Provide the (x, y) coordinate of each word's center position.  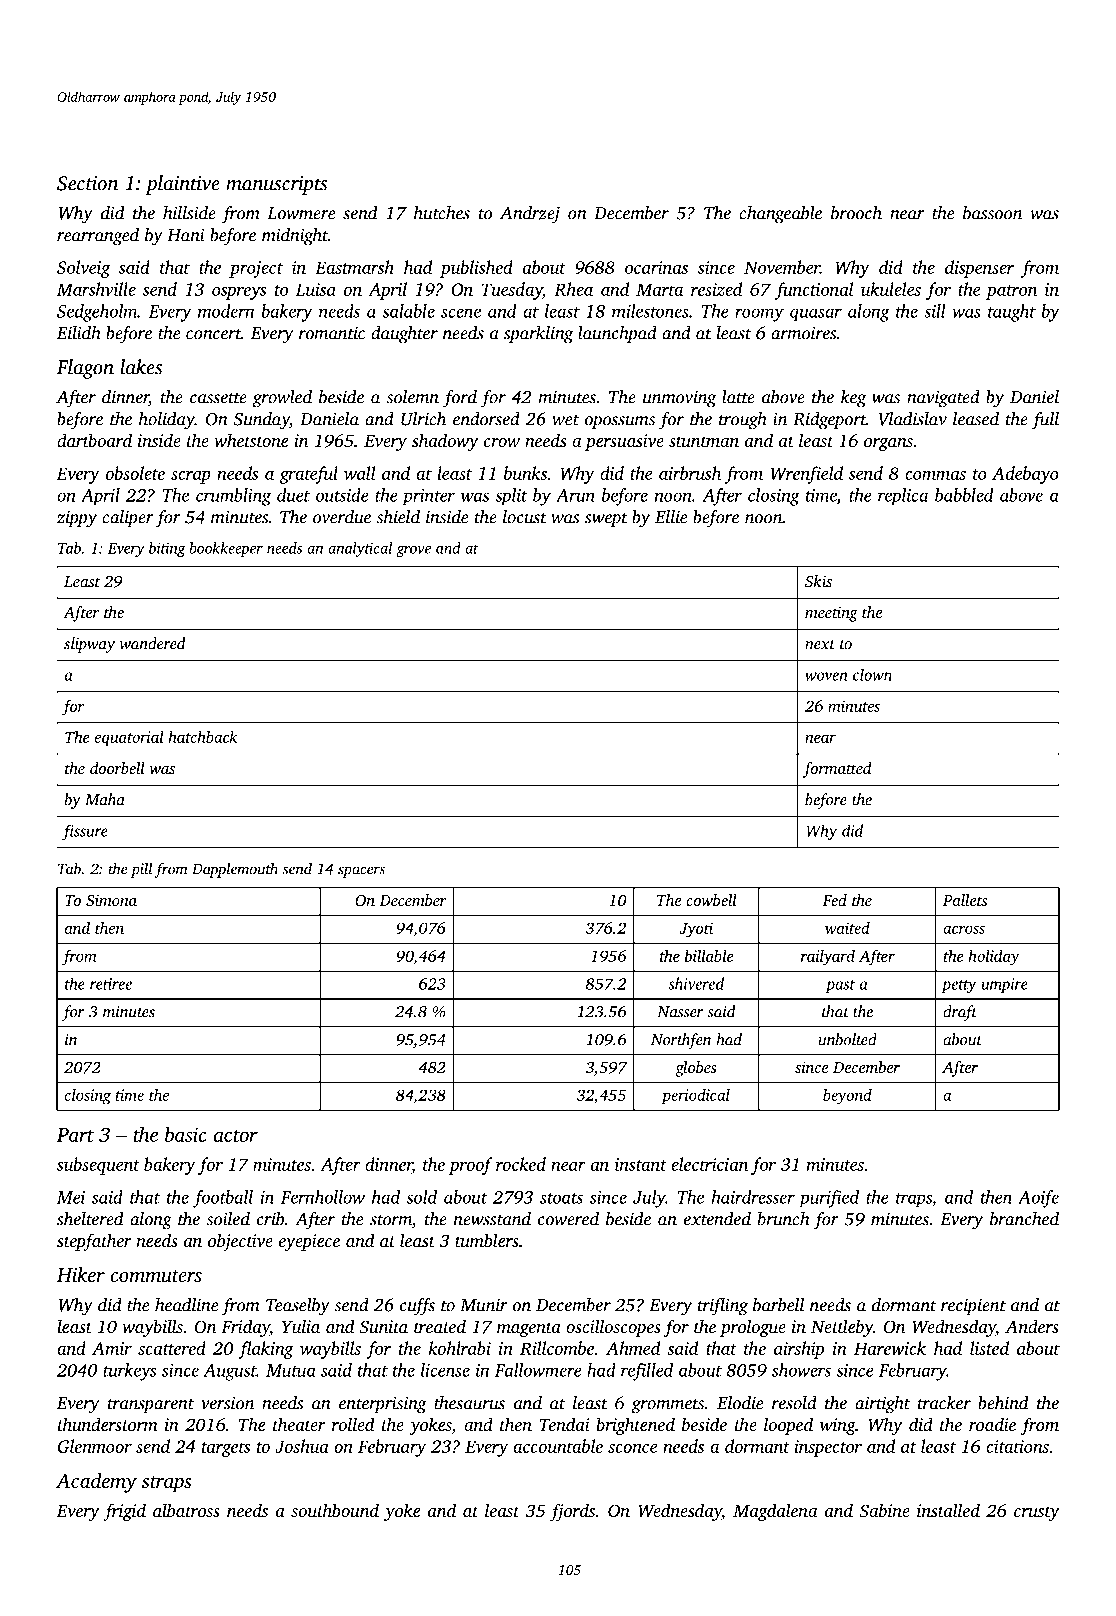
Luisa (316, 289)
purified (829, 1199)
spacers (361, 872)
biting (167, 549)
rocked (521, 1164)
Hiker (80, 1274)
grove (413, 551)
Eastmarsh (354, 267)
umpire (1004, 985)
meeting (831, 614)
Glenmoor (95, 1446)
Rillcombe (557, 1348)
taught (1012, 313)
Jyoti (696, 930)
